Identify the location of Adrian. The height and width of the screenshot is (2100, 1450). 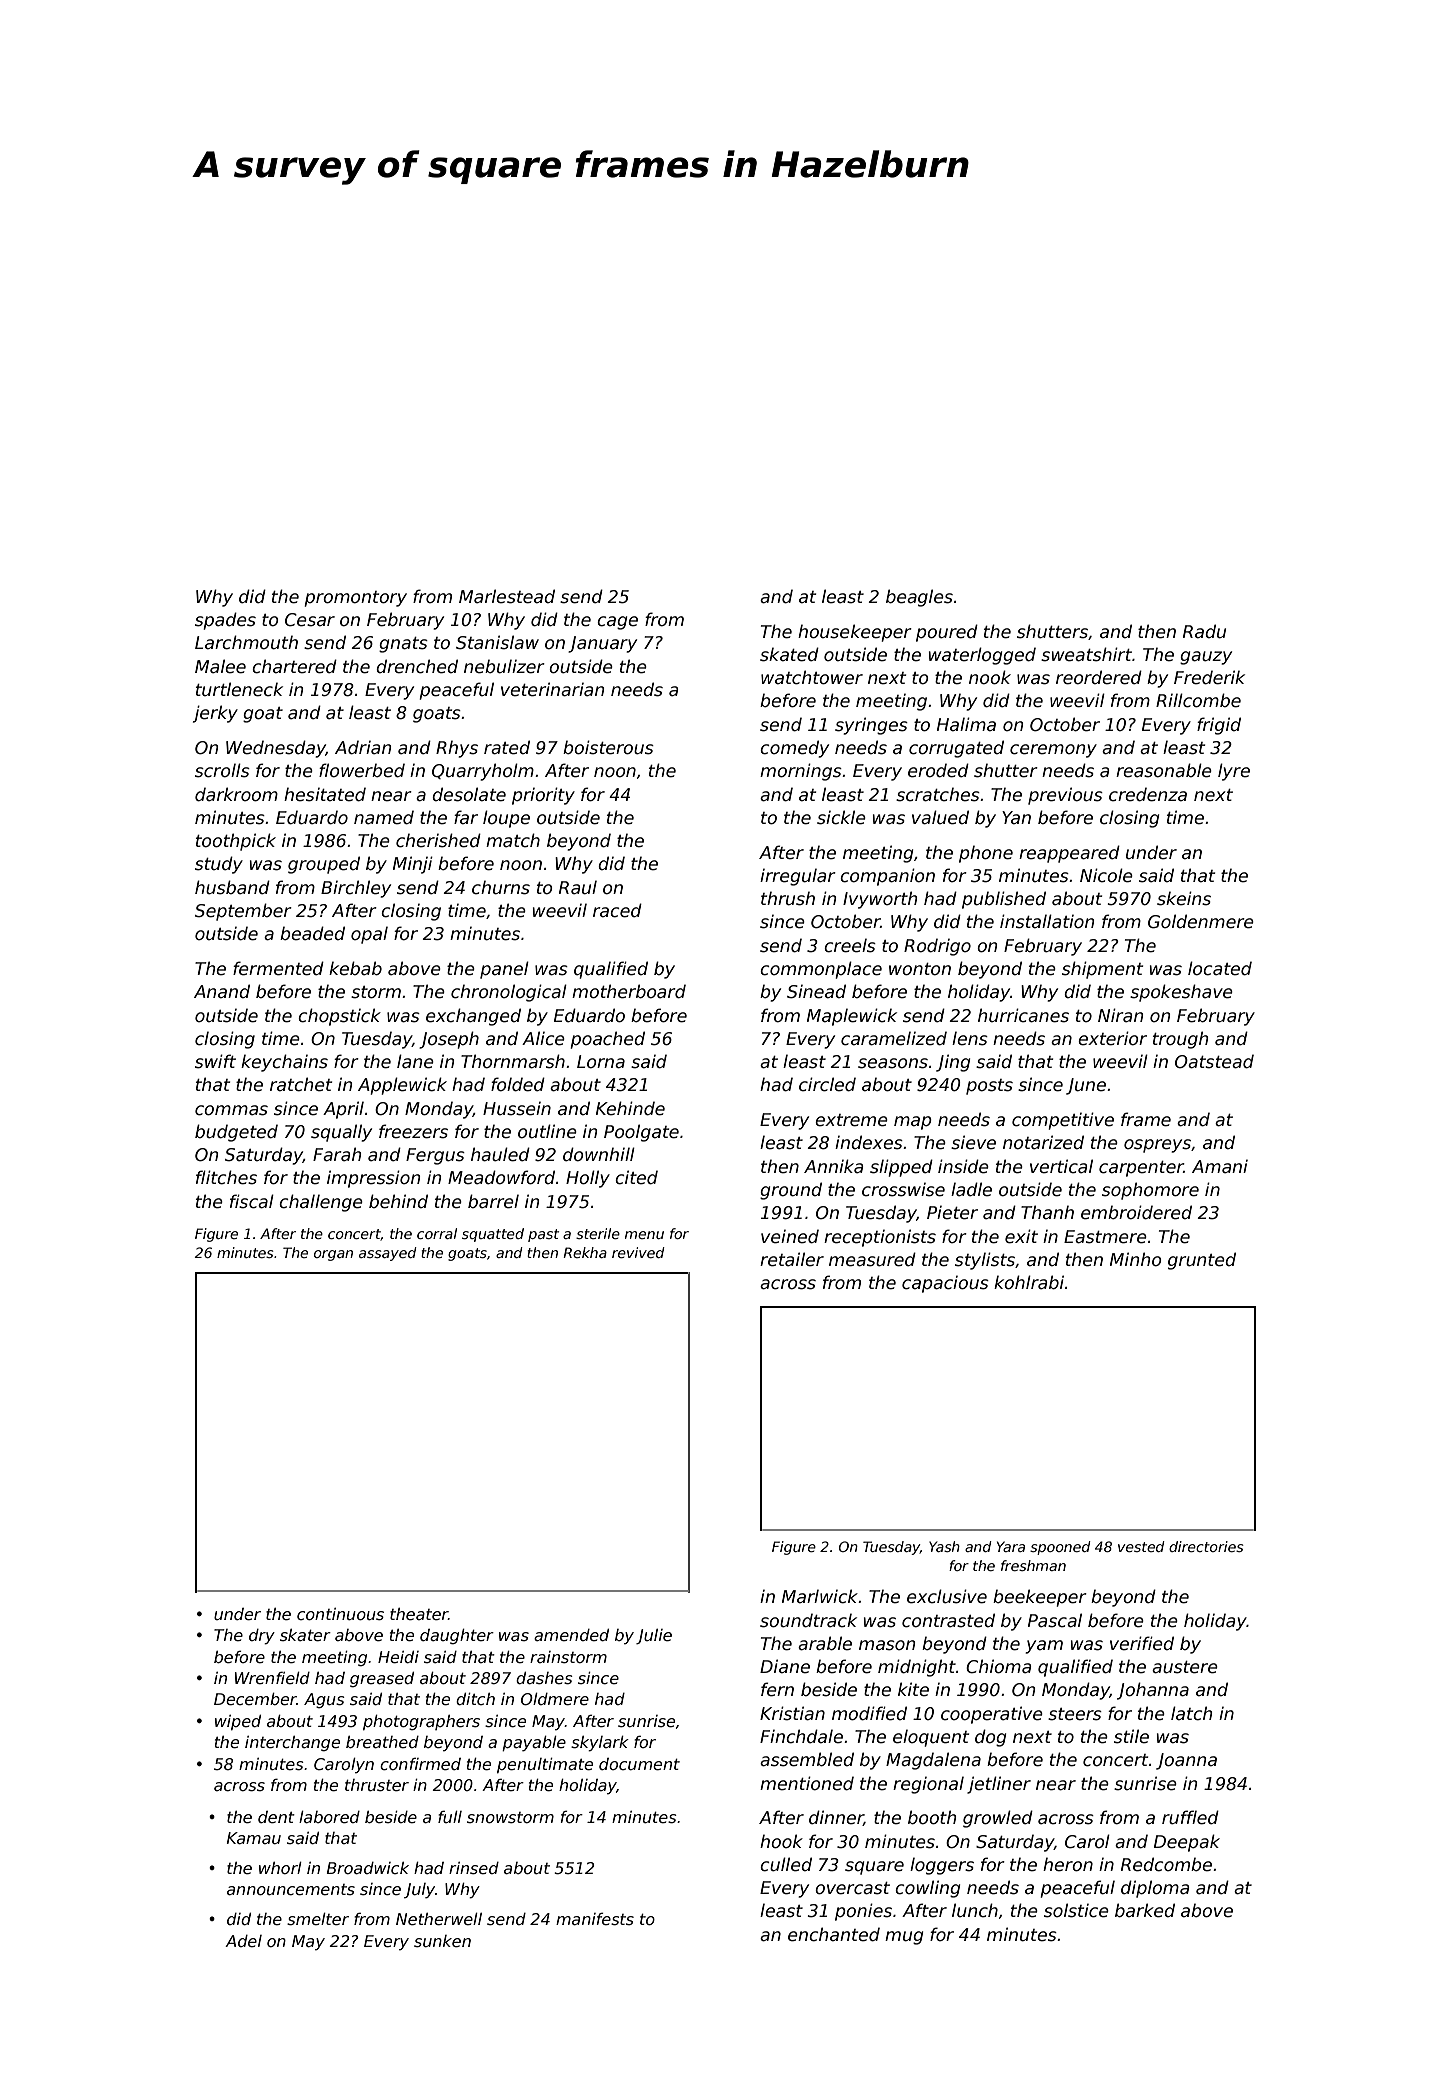
(363, 747).
